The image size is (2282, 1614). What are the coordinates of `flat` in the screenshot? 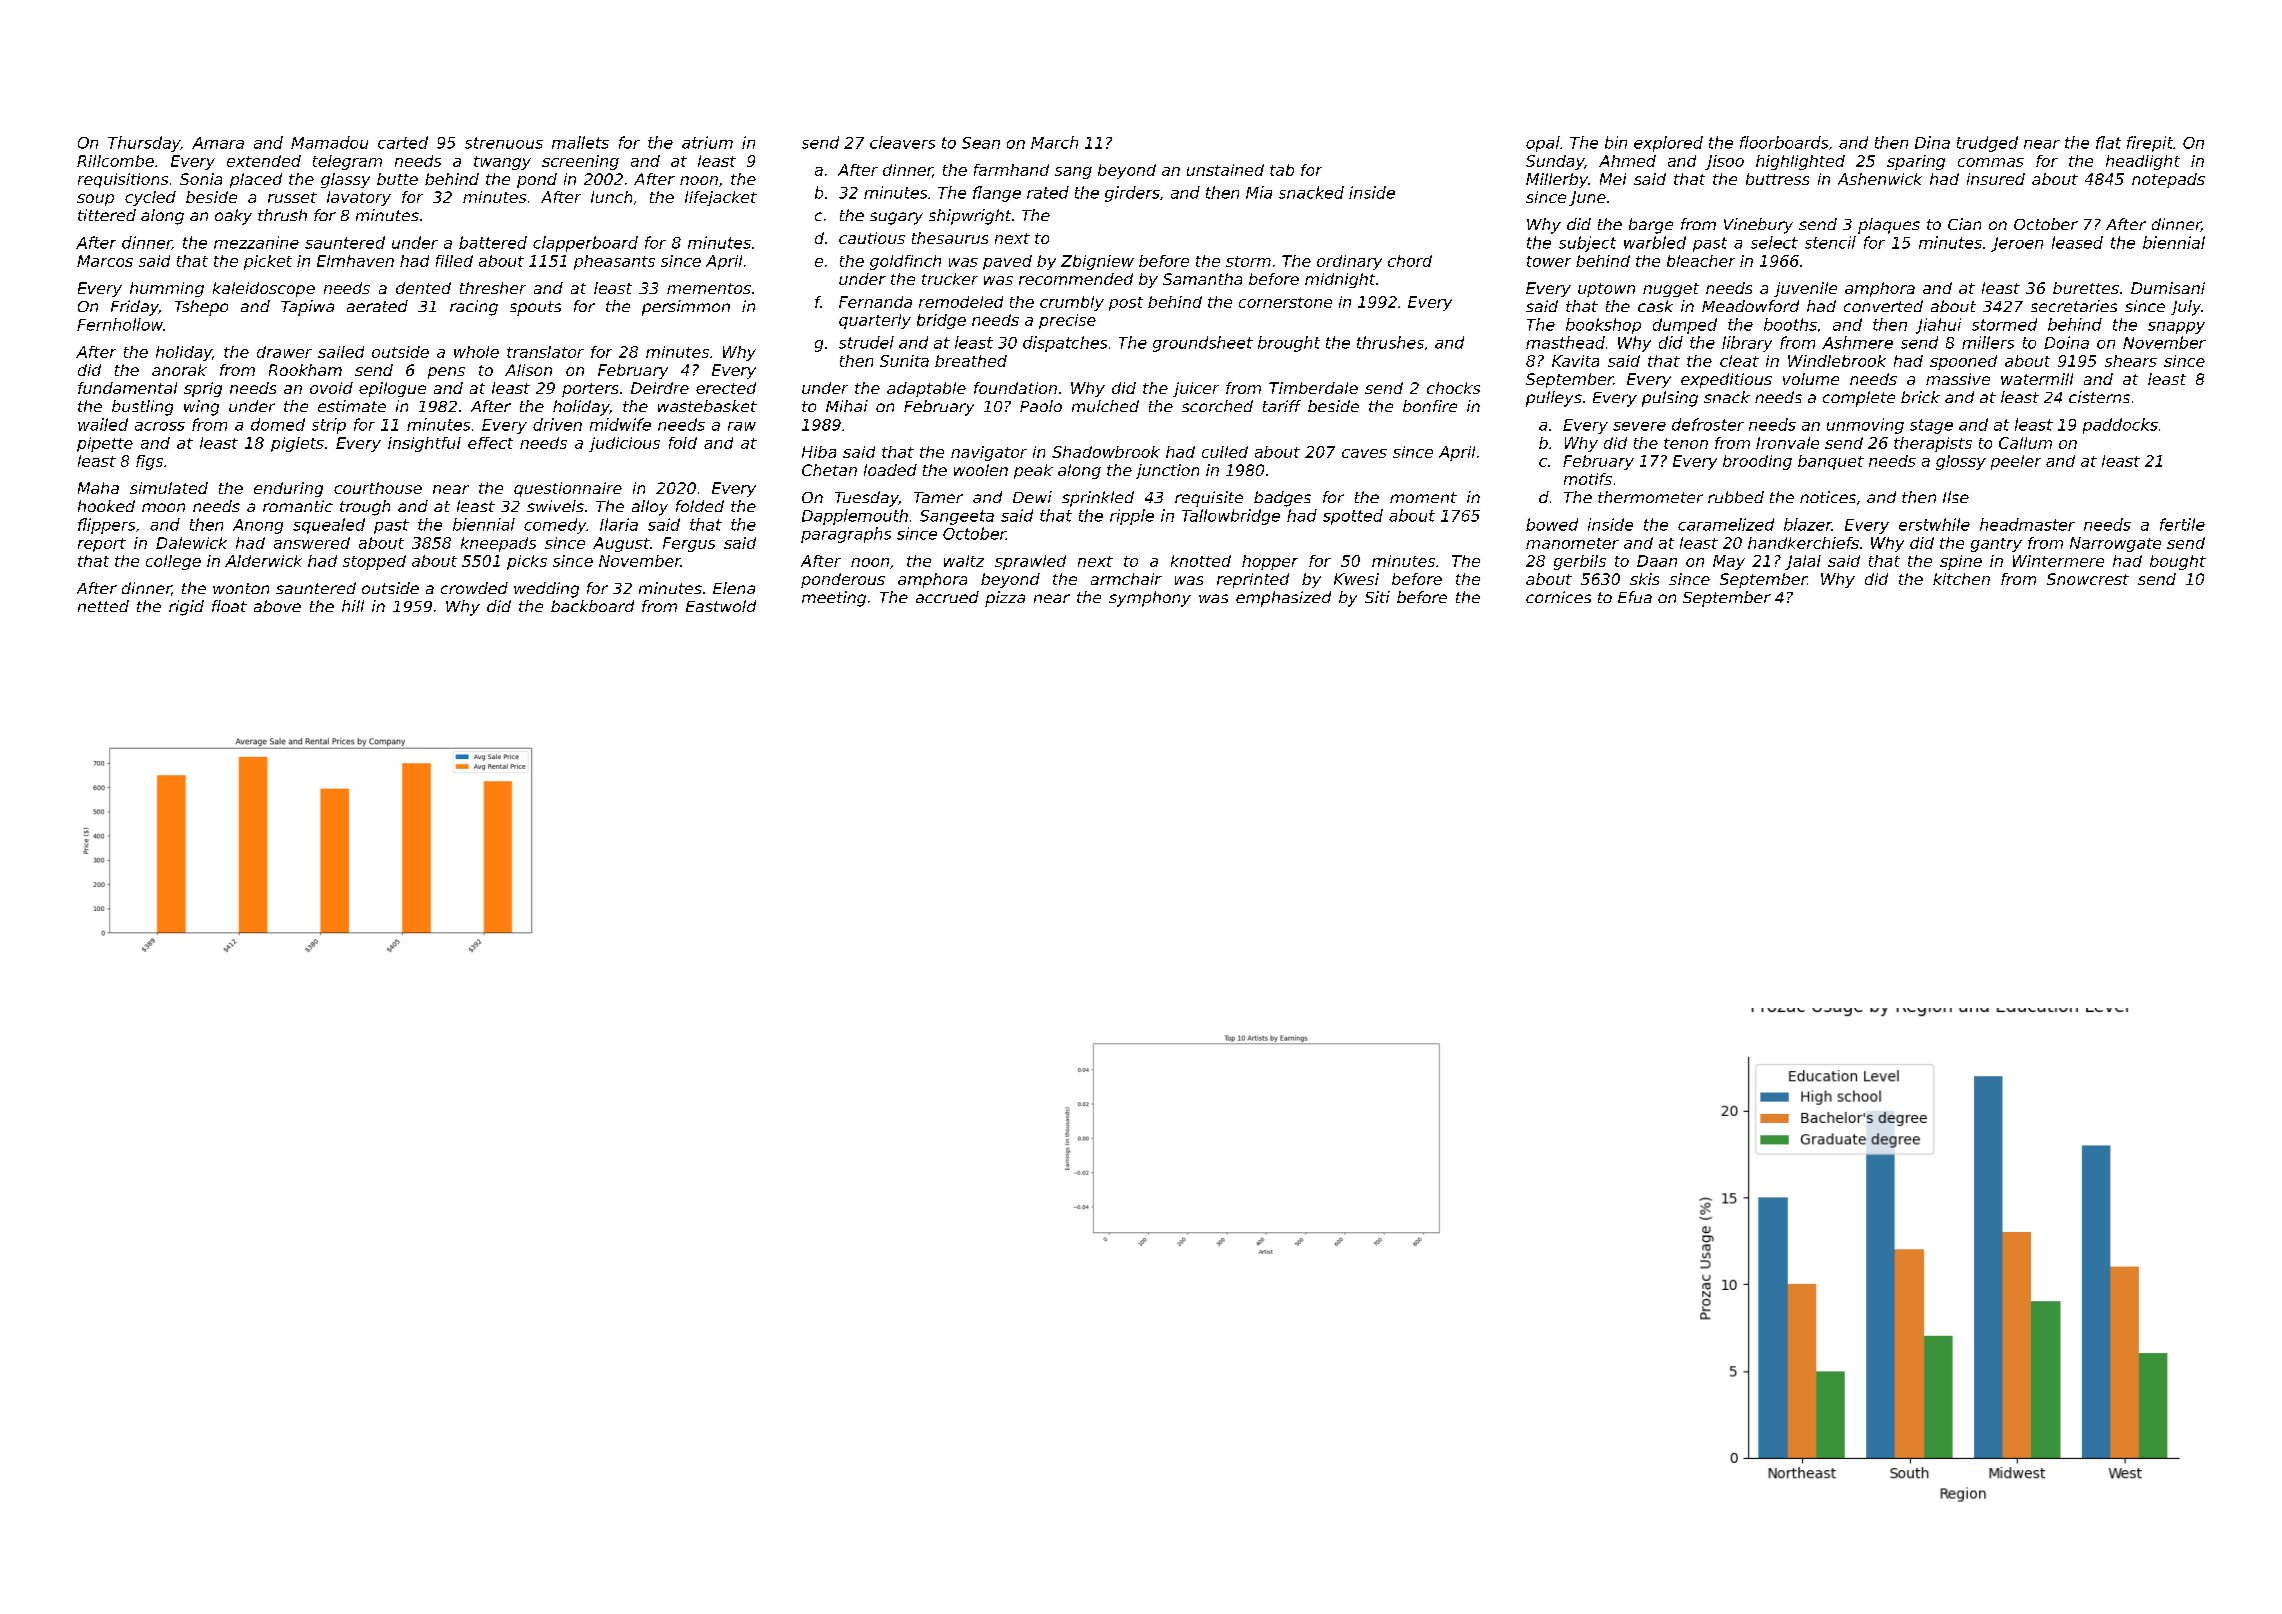 It's located at (2108, 142).
